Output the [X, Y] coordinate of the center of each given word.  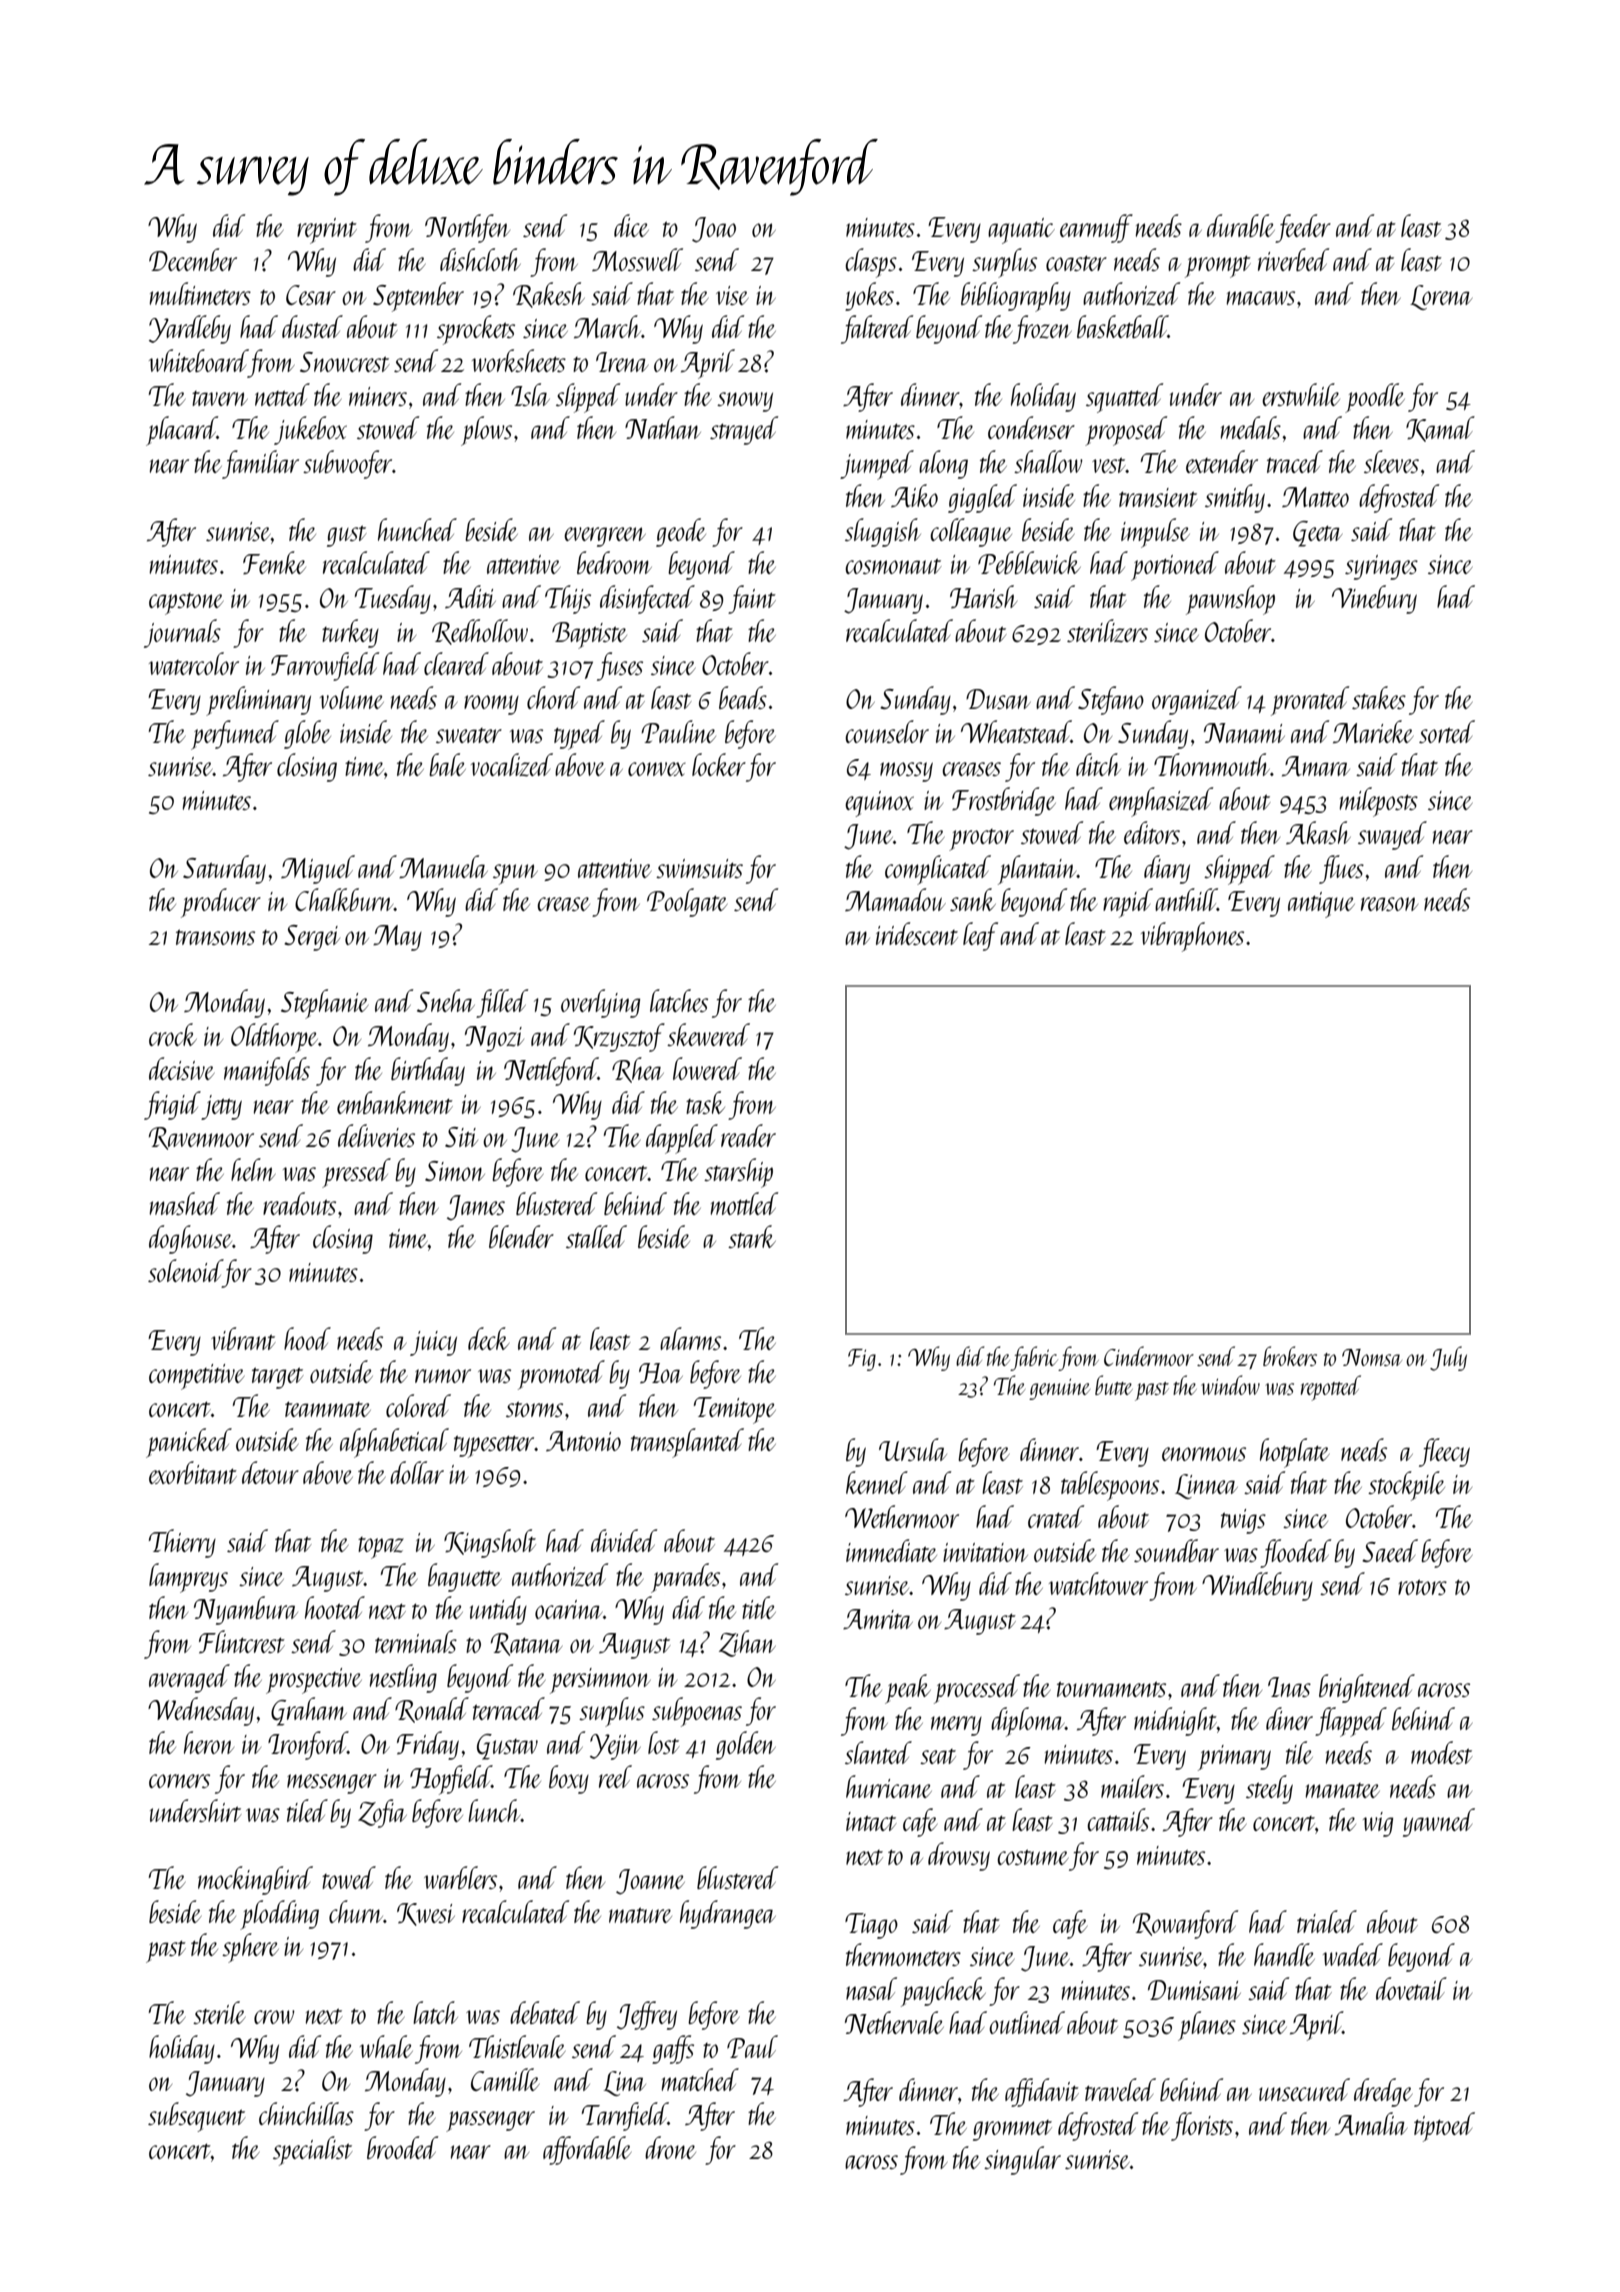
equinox [879, 804]
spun [515, 874]
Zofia [382, 1813]
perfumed [235, 735]
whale [386, 2046]
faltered [877, 329]
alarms [690, 1338]
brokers [1290, 1356]
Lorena [1441, 297]
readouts [299, 1203]
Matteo [1315, 497]
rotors [1422, 1587]
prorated [1310, 701]
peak [908, 1689]
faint [752, 599]
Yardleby [190, 329]
